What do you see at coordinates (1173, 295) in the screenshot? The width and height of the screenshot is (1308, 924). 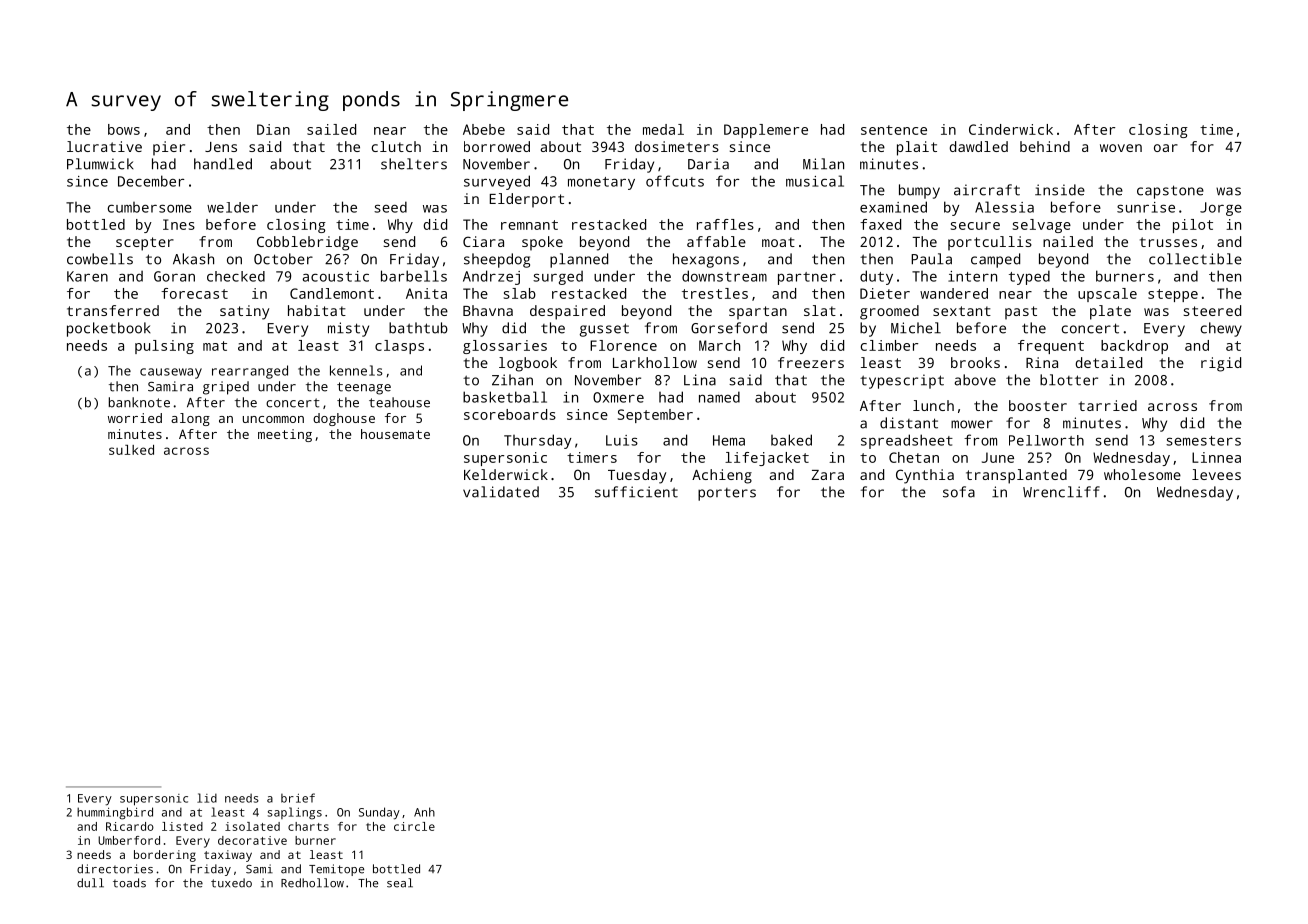 I see `steppe` at bounding box center [1173, 295].
